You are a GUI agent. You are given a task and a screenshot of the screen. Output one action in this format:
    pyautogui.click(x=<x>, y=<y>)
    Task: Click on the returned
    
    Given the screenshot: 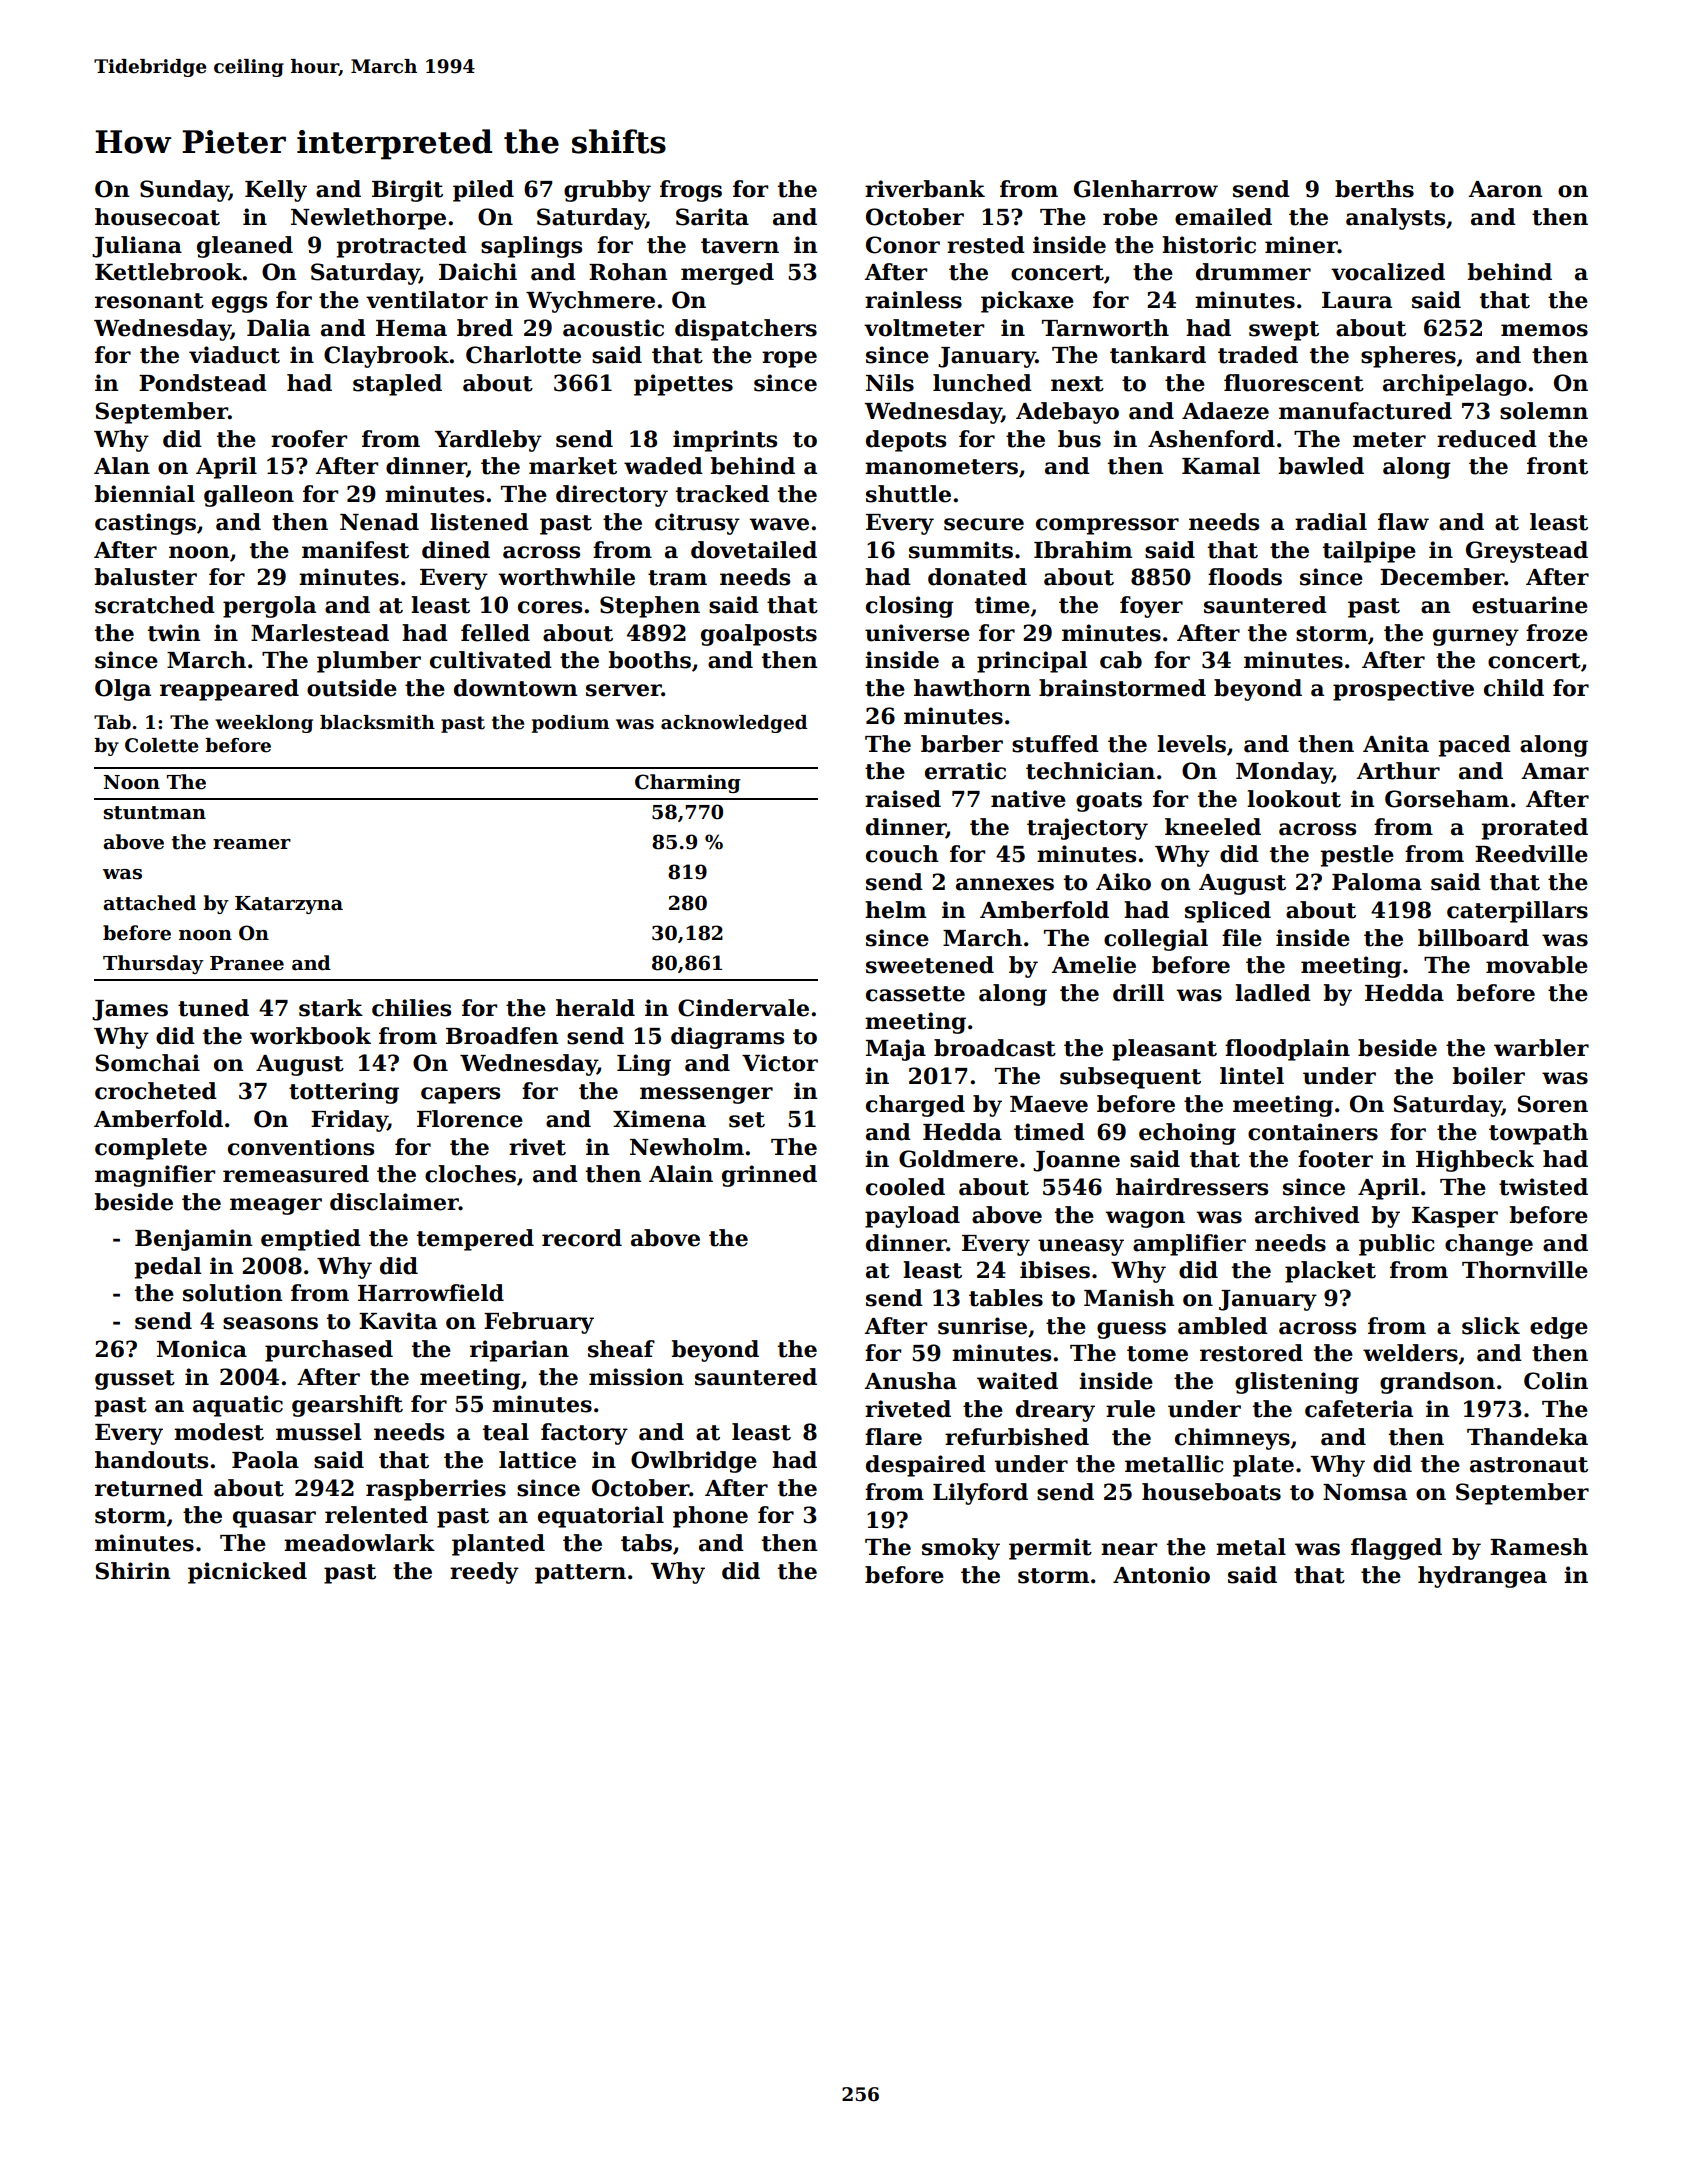 What is the action you would take?
    pyautogui.click(x=149, y=1488)
